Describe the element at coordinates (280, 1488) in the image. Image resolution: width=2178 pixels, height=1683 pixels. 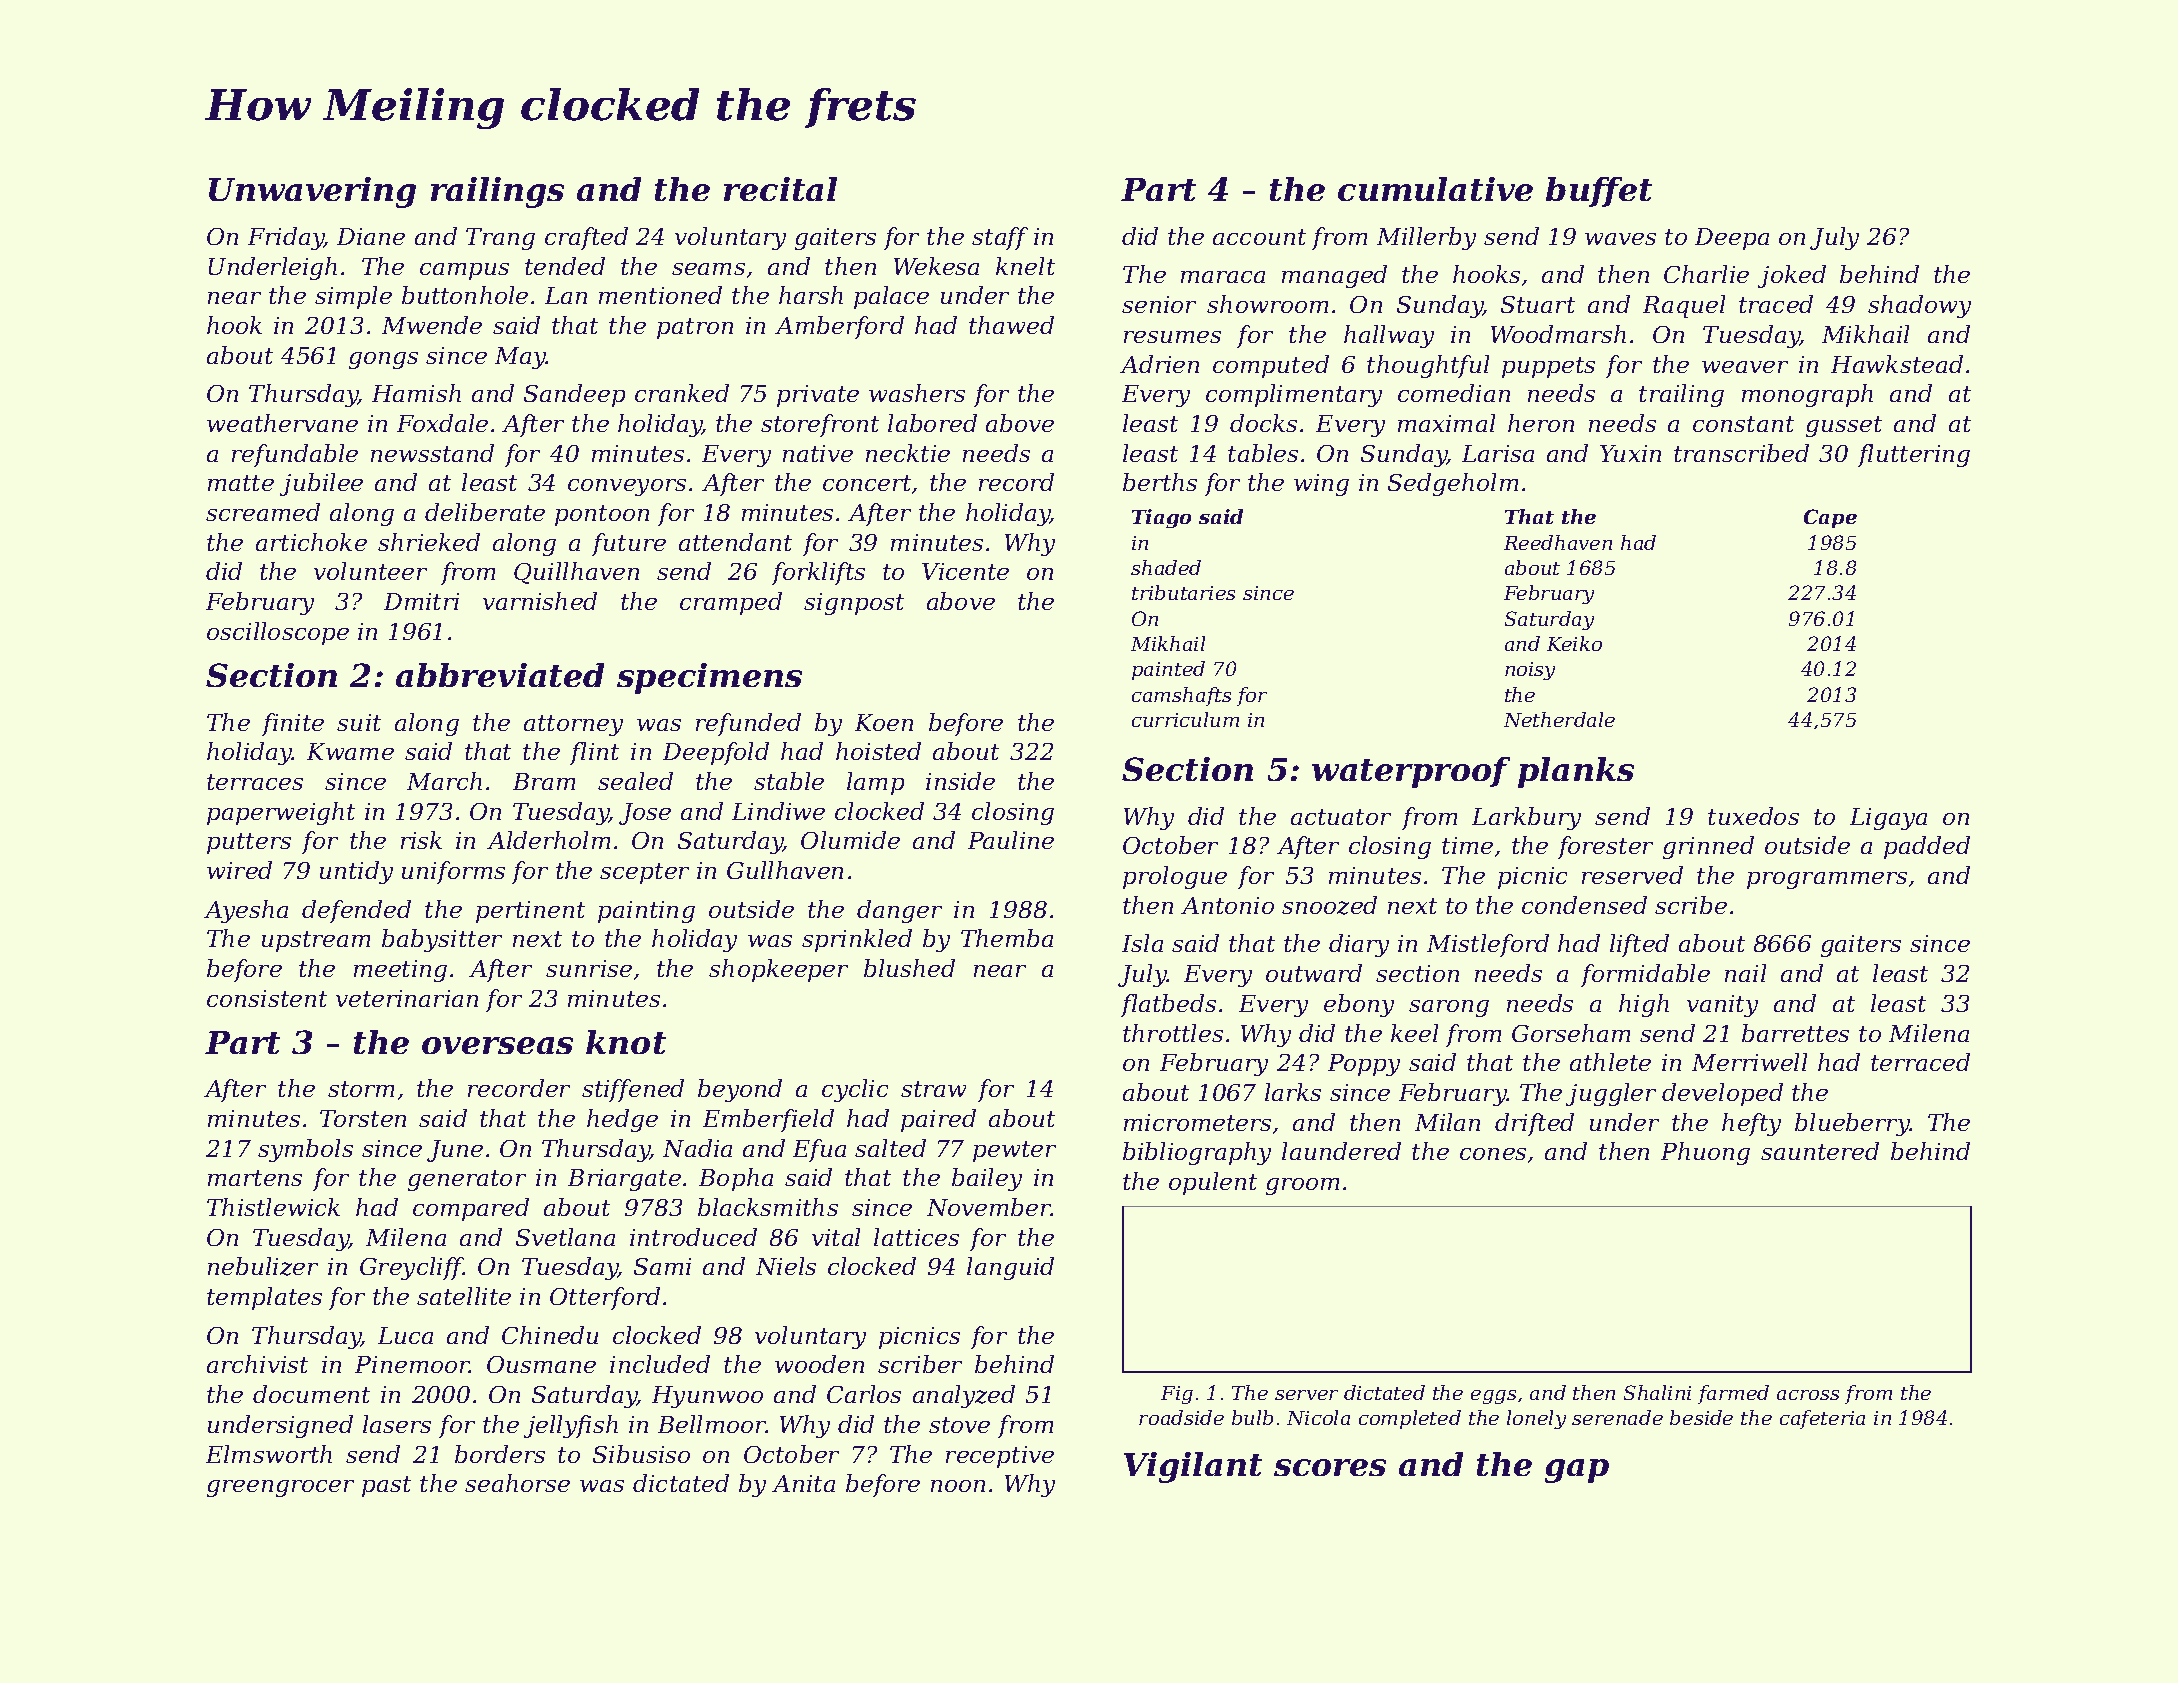
I see `greengrocer` at that location.
